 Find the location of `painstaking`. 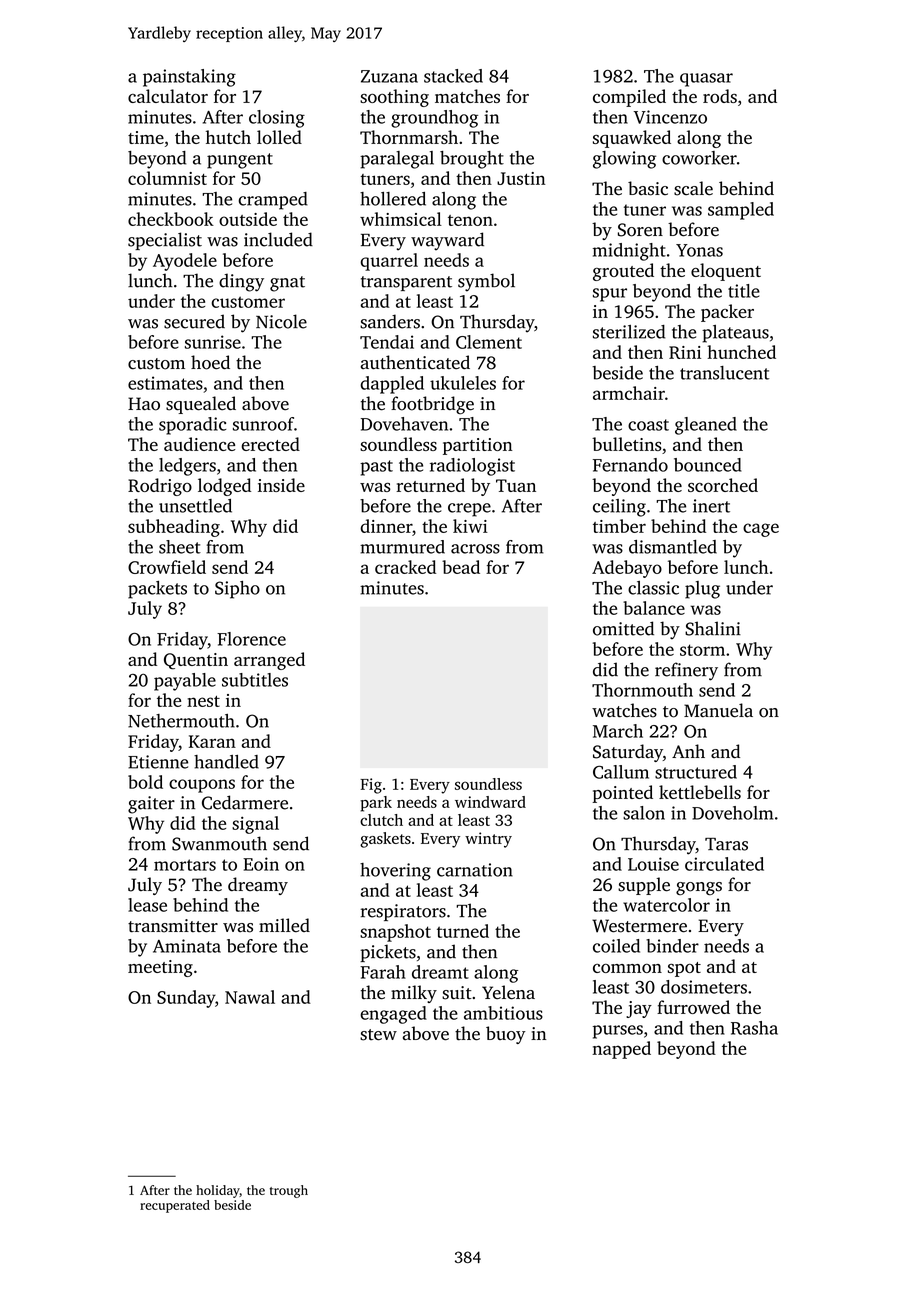

painstaking is located at coordinates (189, 78).
